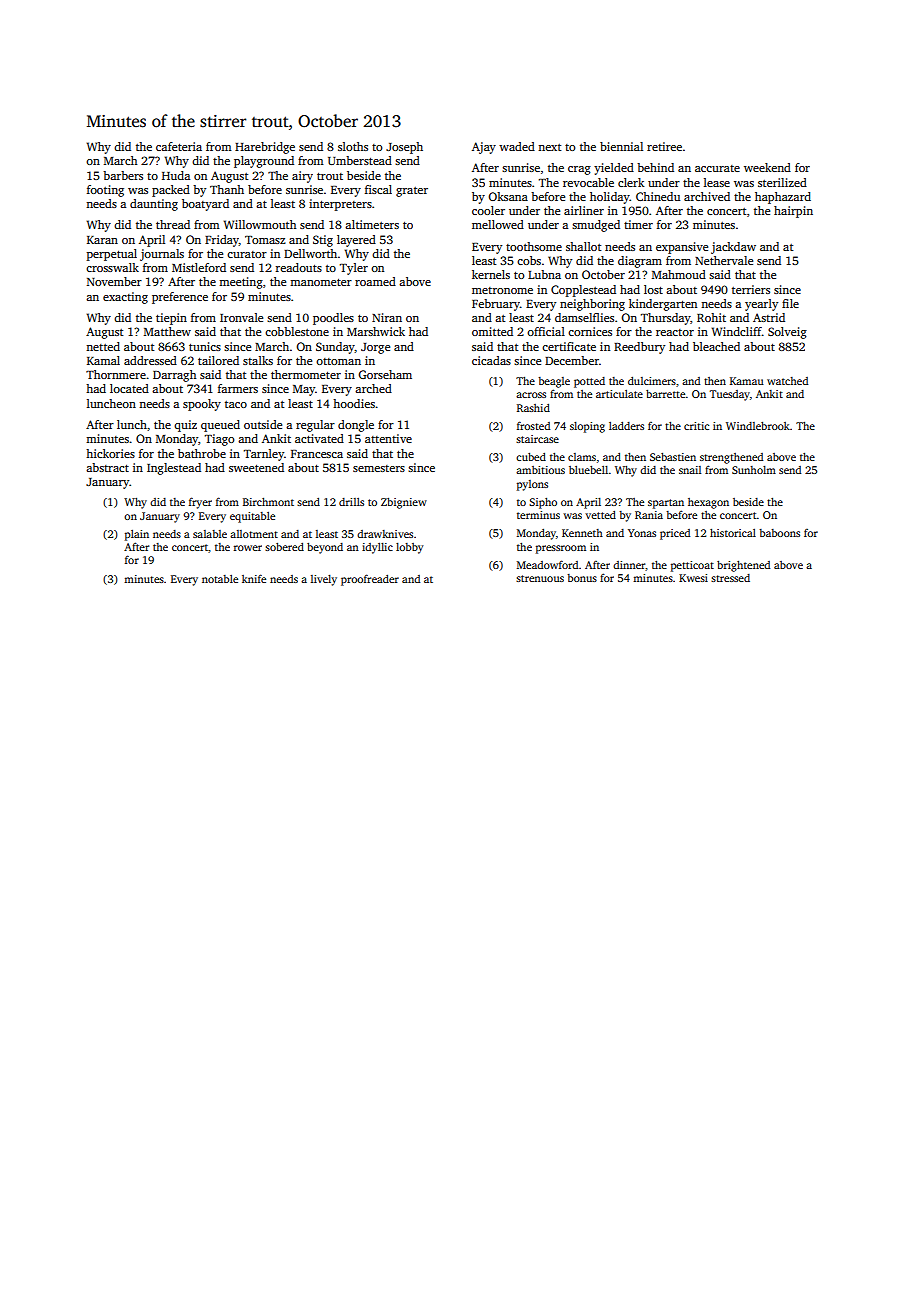 This screenshot has width=908, height=1316. I want to click on lease, so click(717, 182).
